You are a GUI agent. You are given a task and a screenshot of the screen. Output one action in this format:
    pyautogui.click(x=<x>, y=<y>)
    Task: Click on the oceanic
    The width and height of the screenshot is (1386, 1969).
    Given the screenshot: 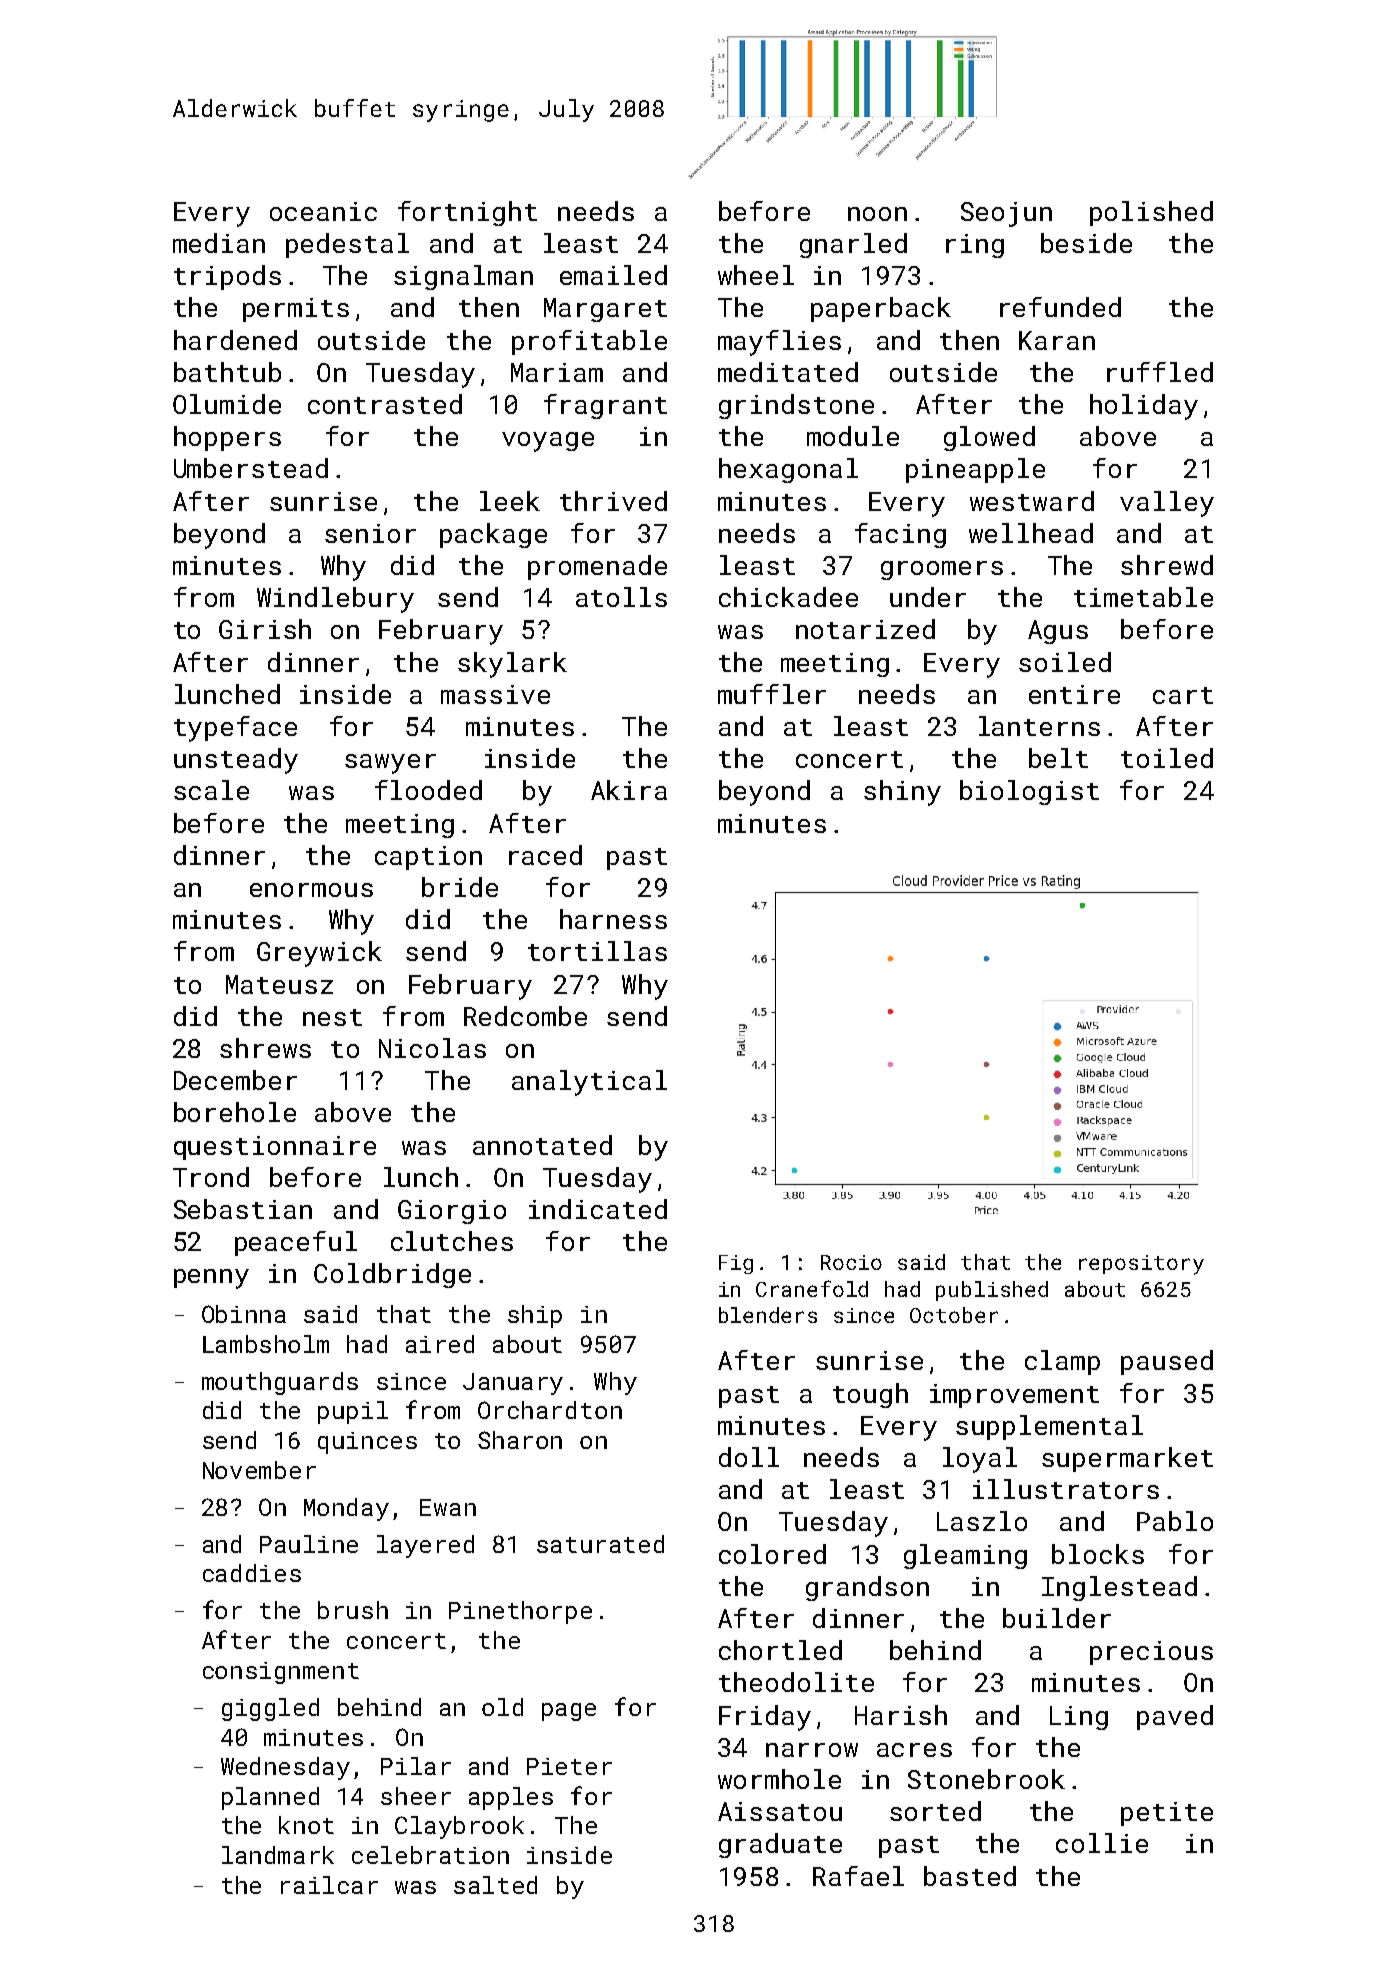 What is the action you would take?
    pyautogui.click(x=323, y=211)
